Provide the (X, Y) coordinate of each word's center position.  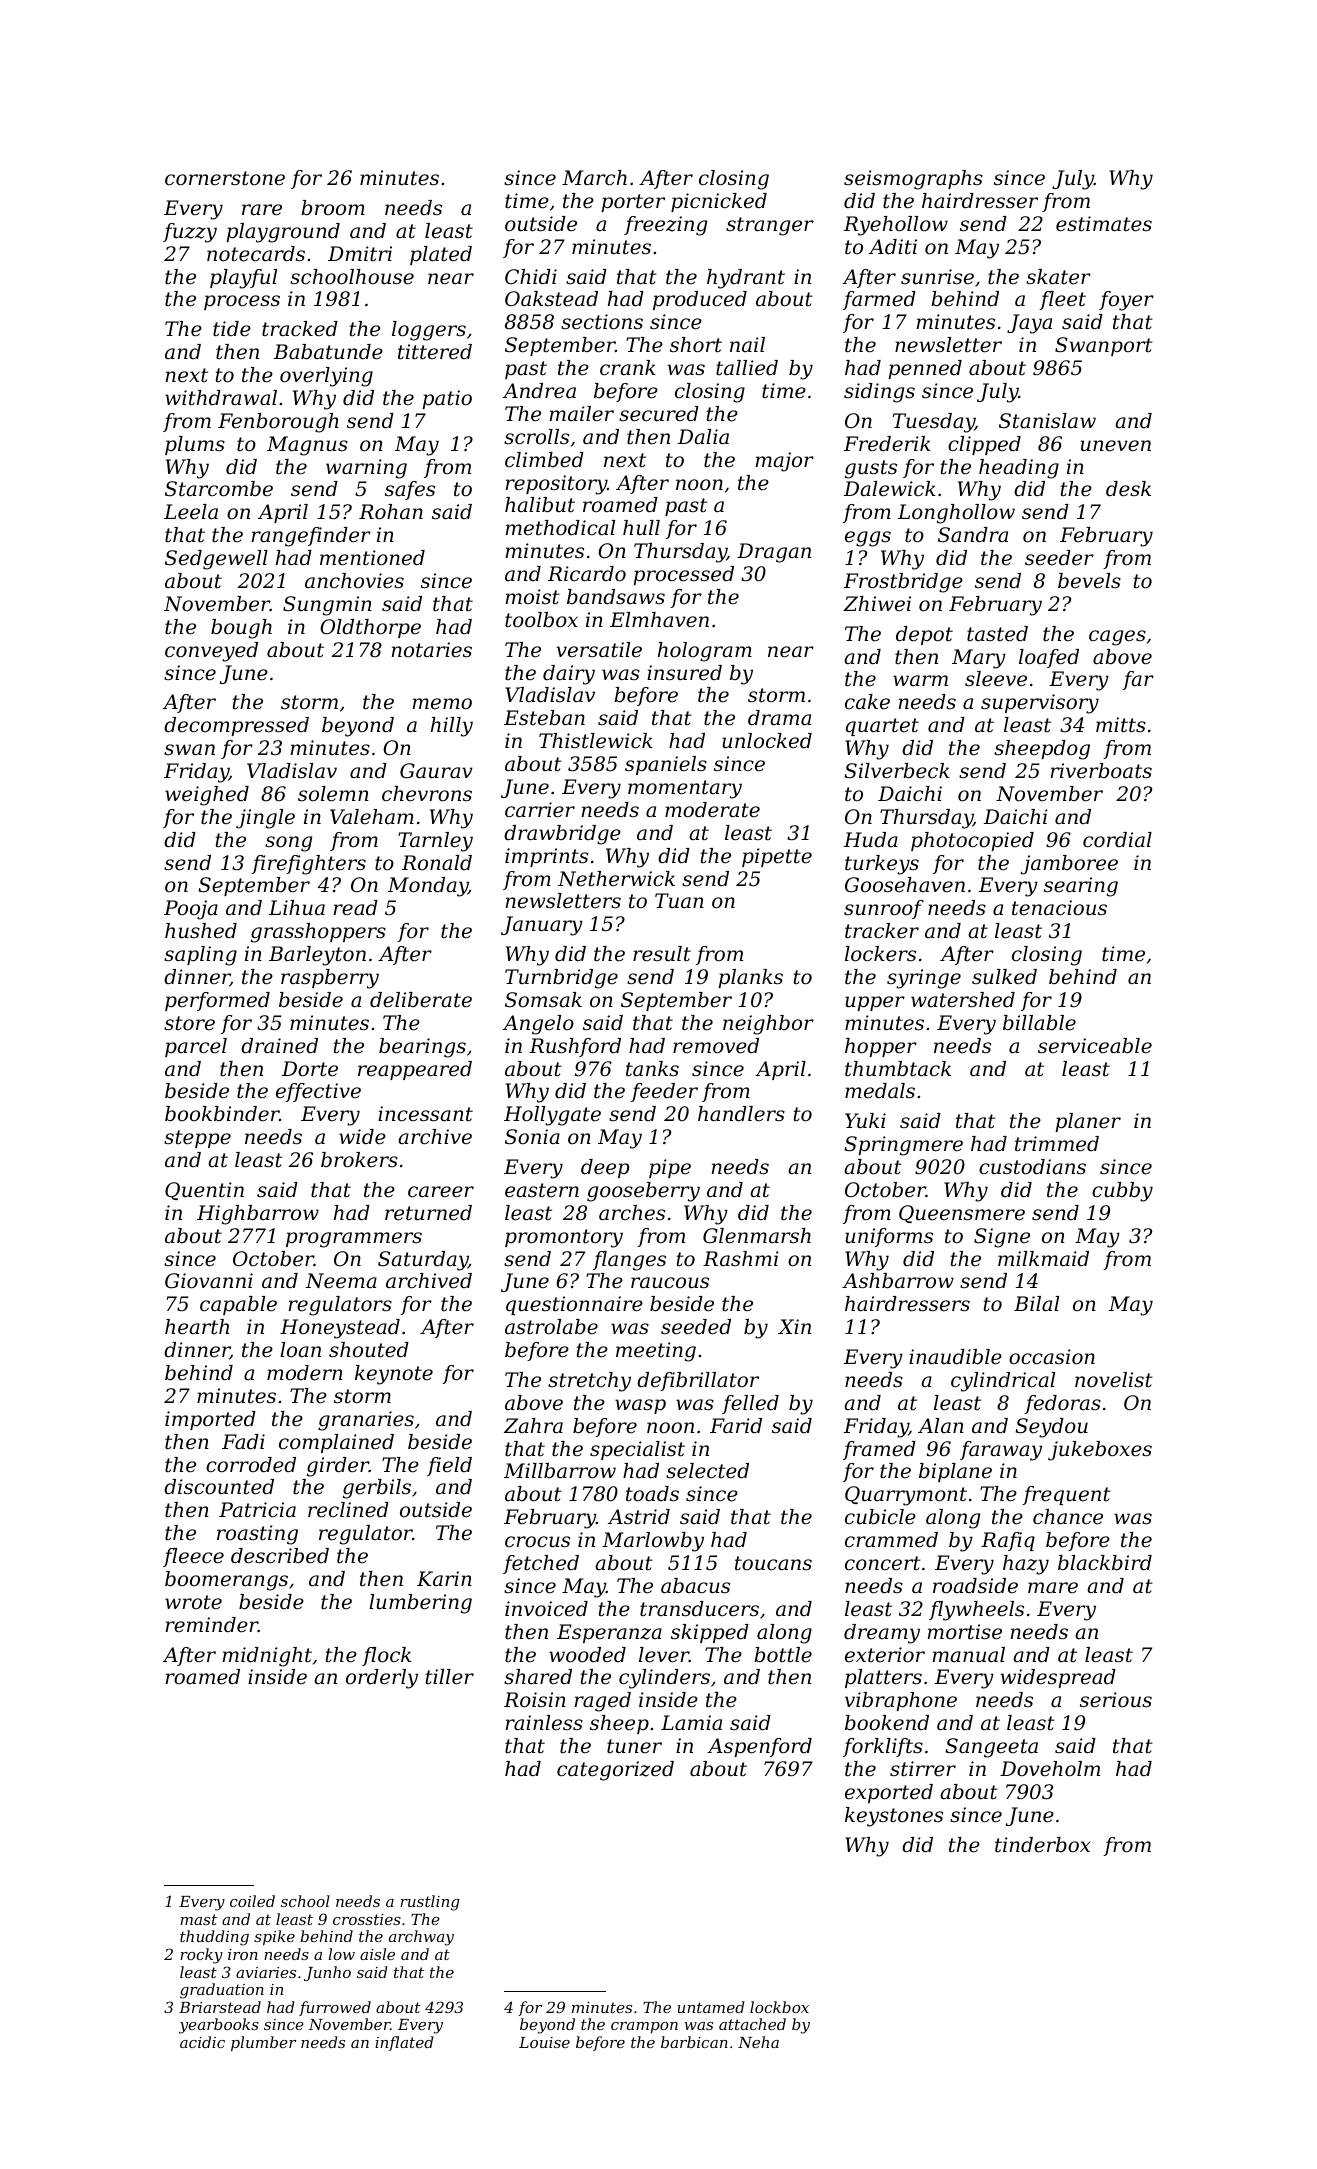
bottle (783, 1655)
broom (333, 208)
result (662, 954)
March (594, 178)
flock (386, 1656)
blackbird (1105, 1563)
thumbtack (898, 1069)
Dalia (703, 437)
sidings (879, 393)
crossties (367, 1919)
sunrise (937, 277)
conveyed (211, 652)
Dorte (310, 1069)
